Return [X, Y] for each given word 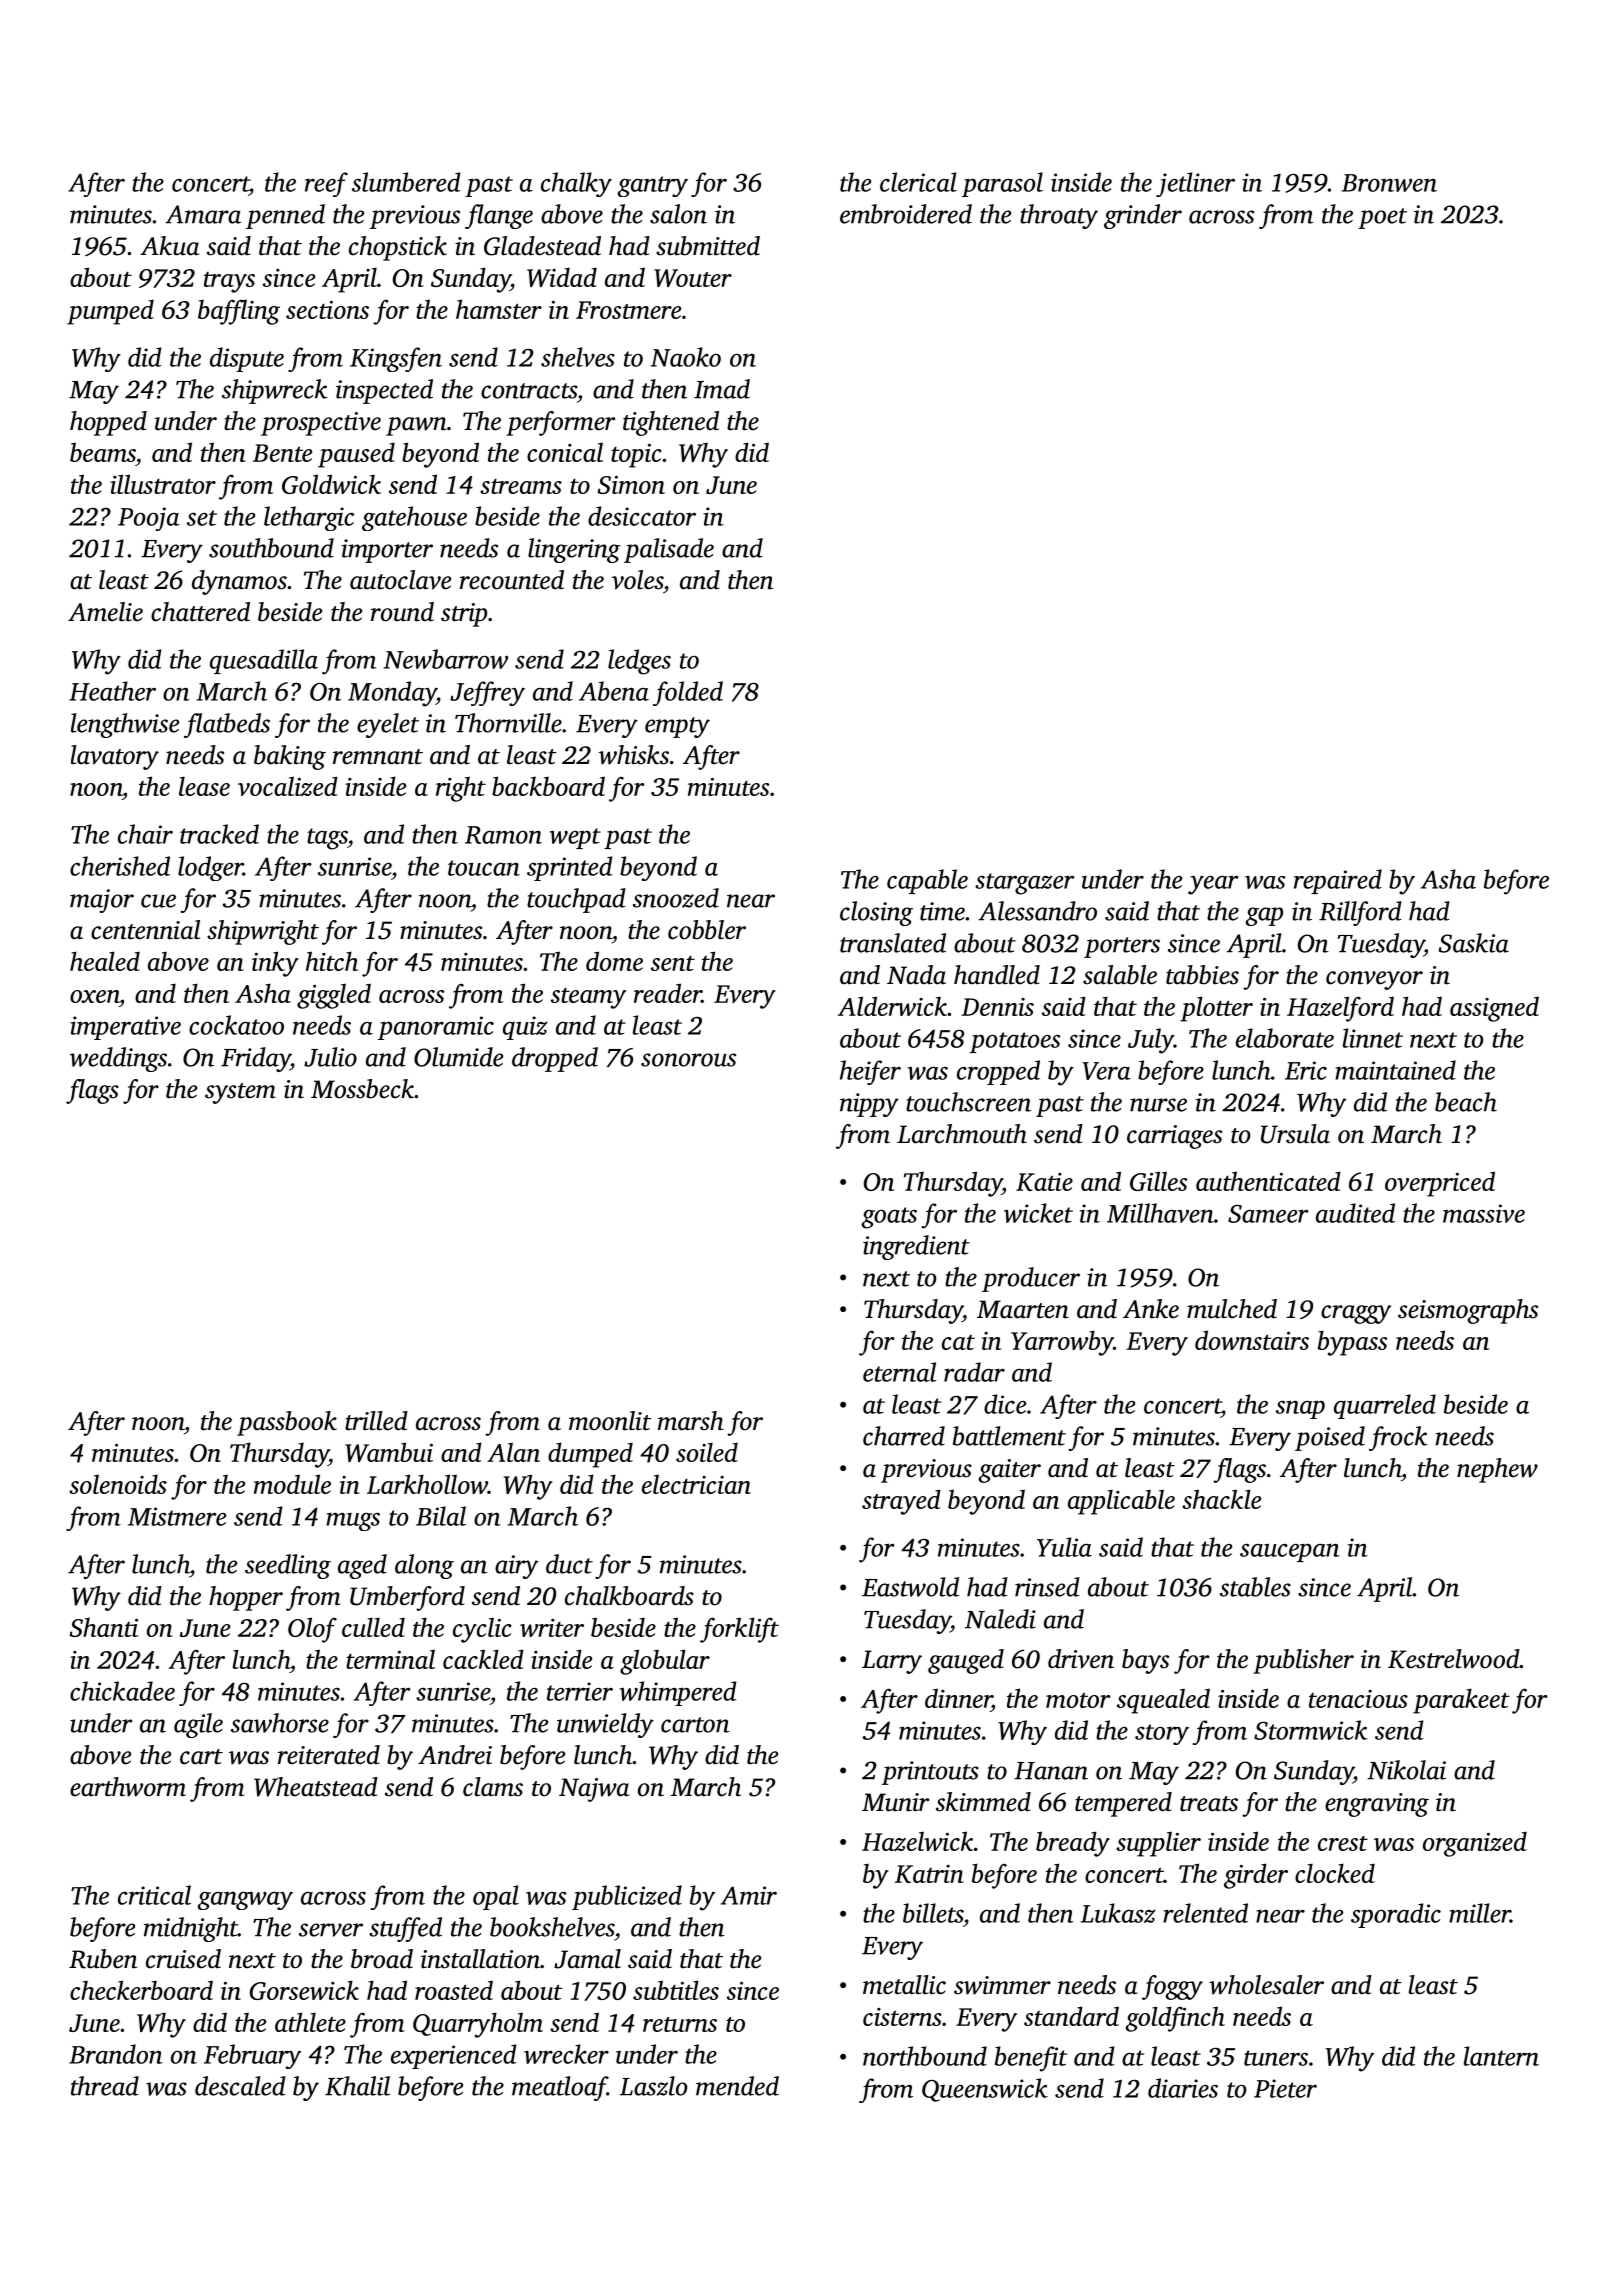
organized [1475, 1844]
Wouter [693, 278]
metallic [904, 1985]
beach [1466, 1102]
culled [373, 1627]
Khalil [357, 2086]
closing [876, 913]
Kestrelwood [1454, 1659]
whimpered [678, 1693]
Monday [392, 694]
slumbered [406, 182]
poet [1382, 218]
